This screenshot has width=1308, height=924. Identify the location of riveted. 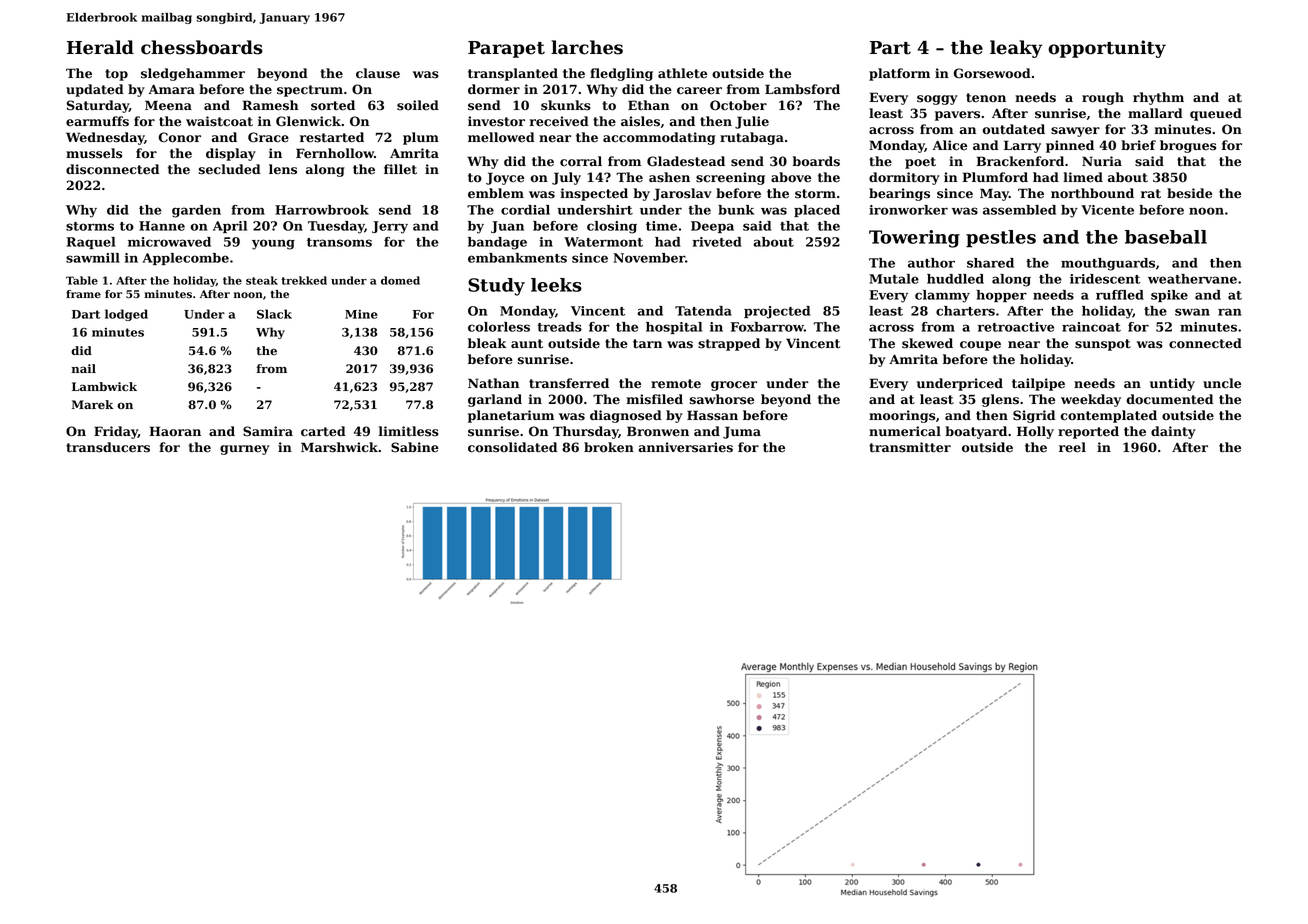
(717, 242).
